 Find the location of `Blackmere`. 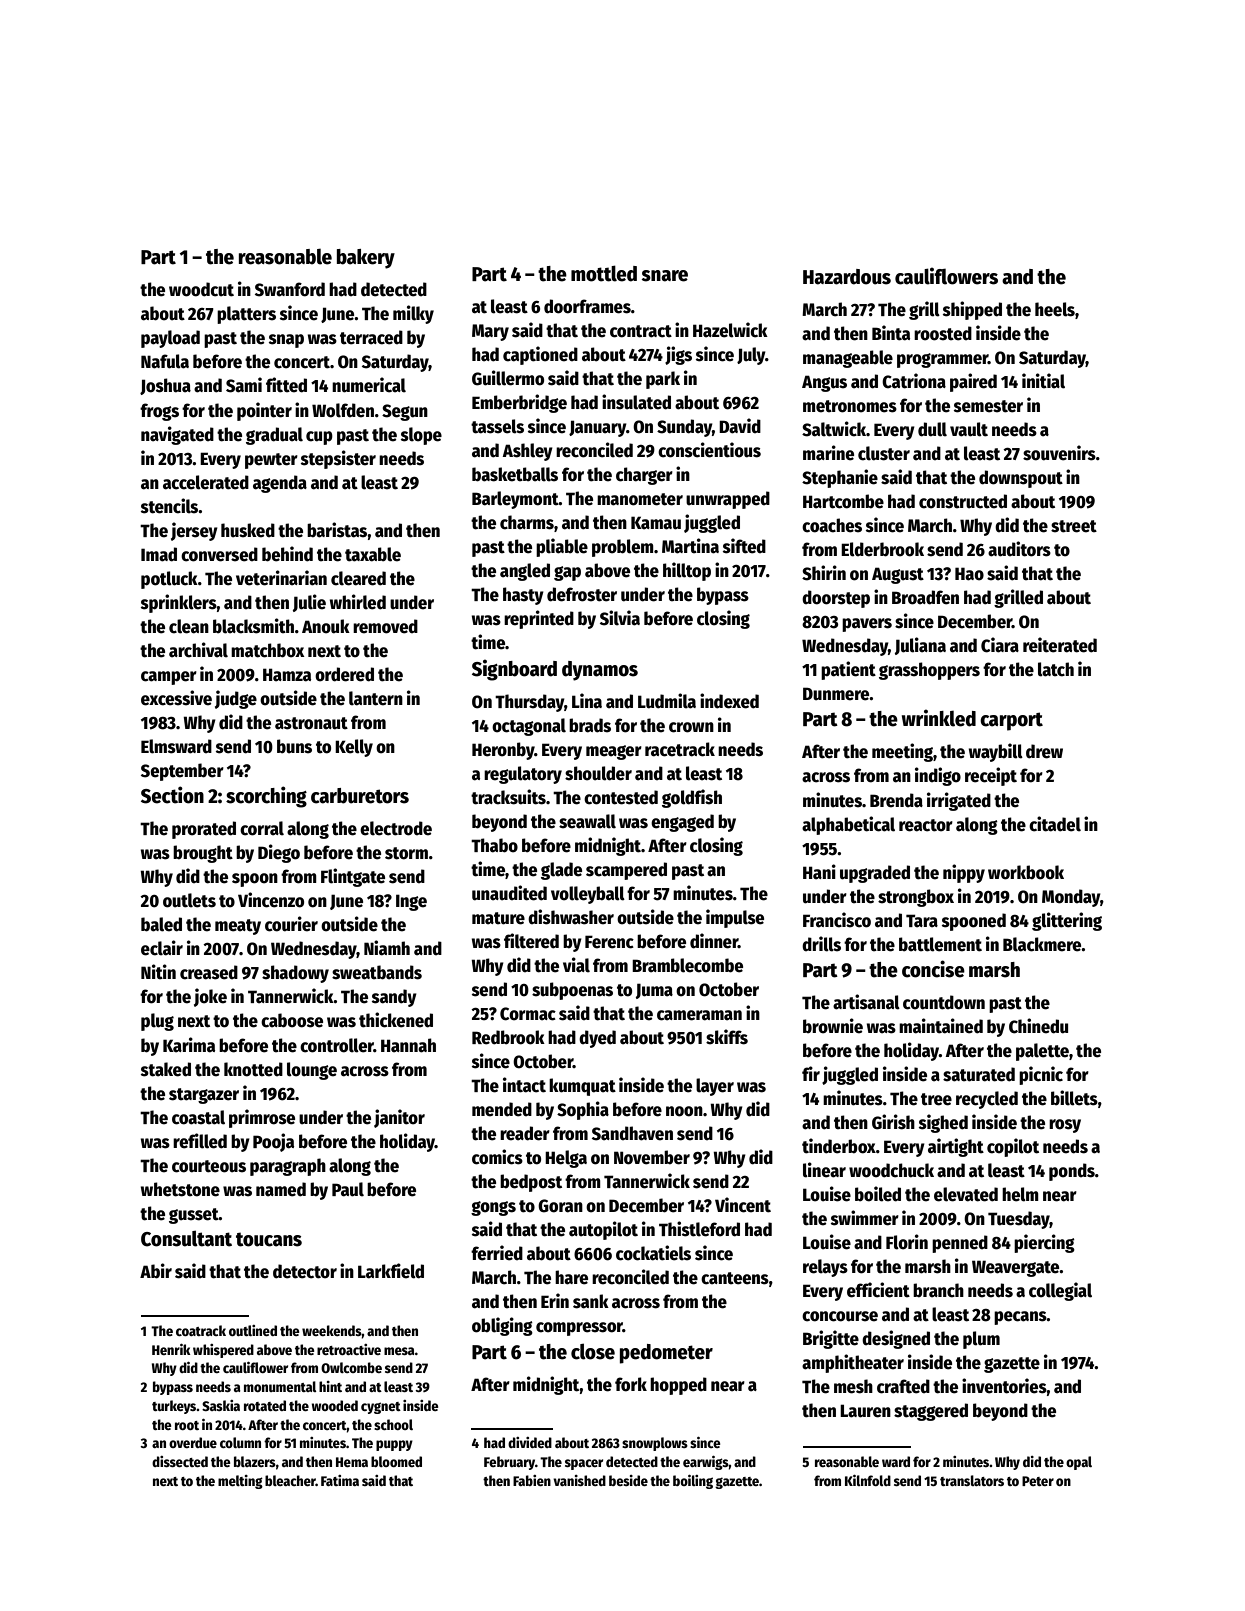

Blackmere is located at coordinates (1042, 944).
